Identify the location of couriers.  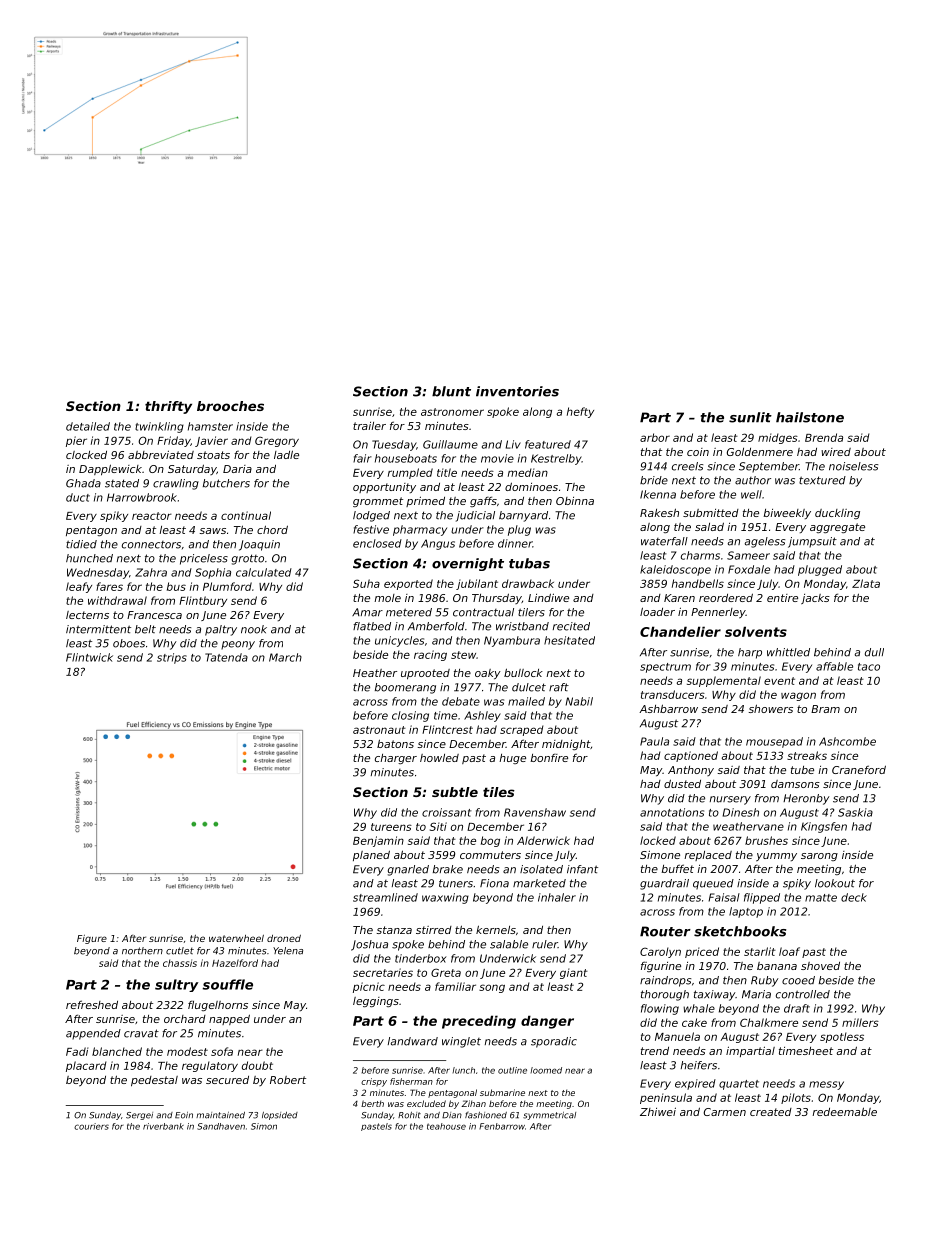
(91, 1126).
